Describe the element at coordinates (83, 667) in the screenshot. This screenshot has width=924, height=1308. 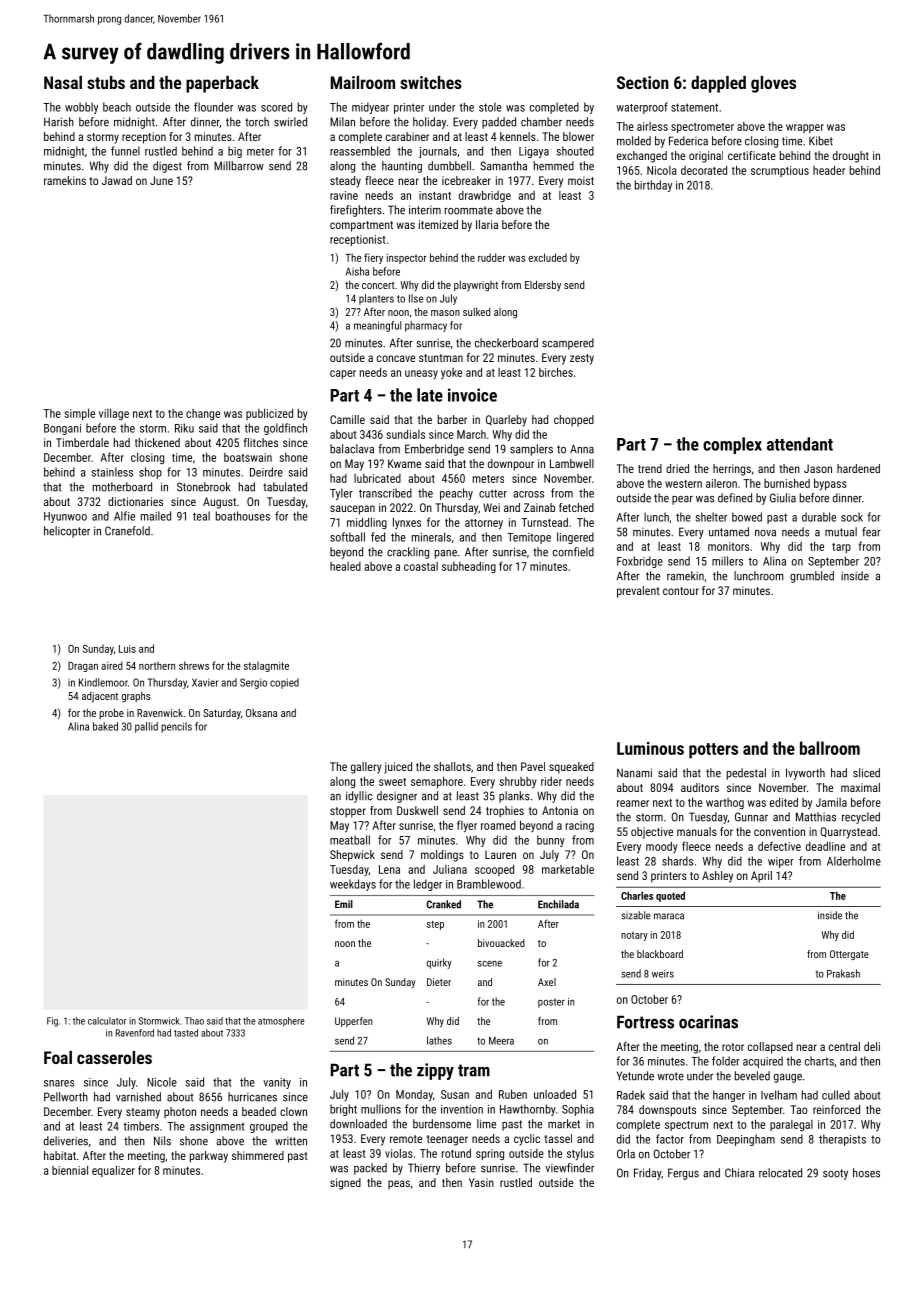
I see `Dragan` at that location.
